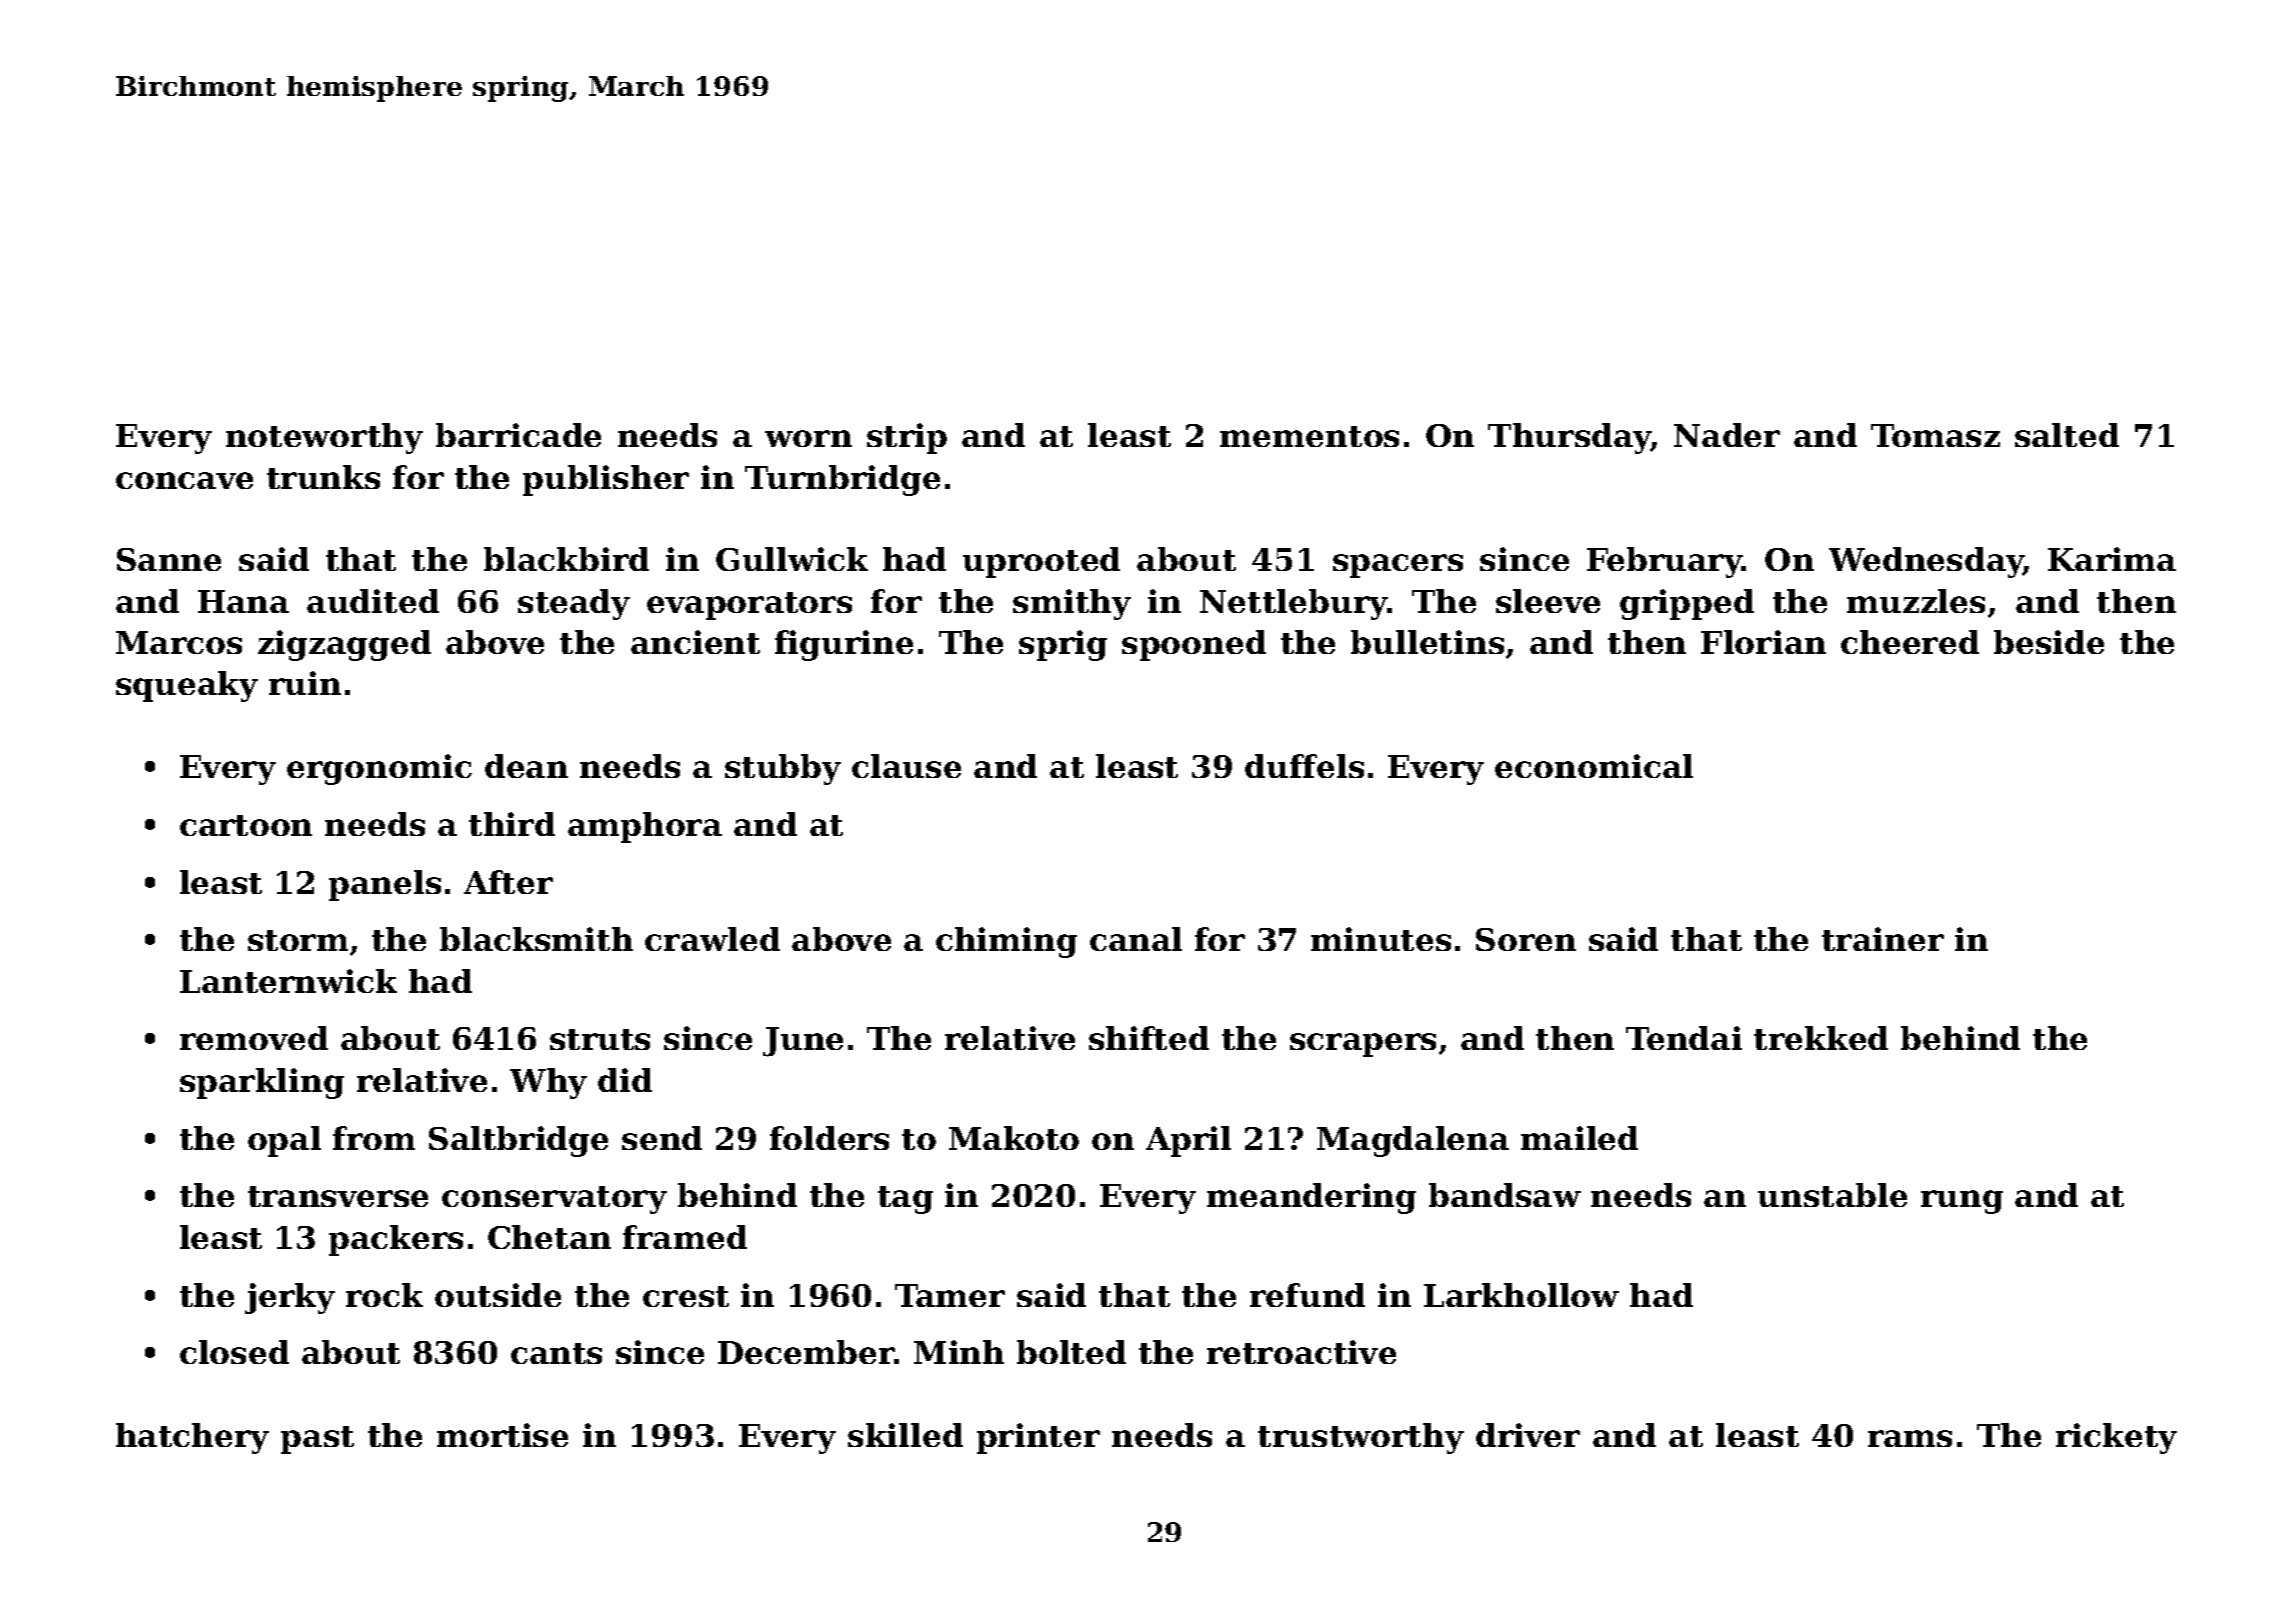  Describe the element at coordinates (2067, 435) in the screenshot. I see `salted` at that location.
